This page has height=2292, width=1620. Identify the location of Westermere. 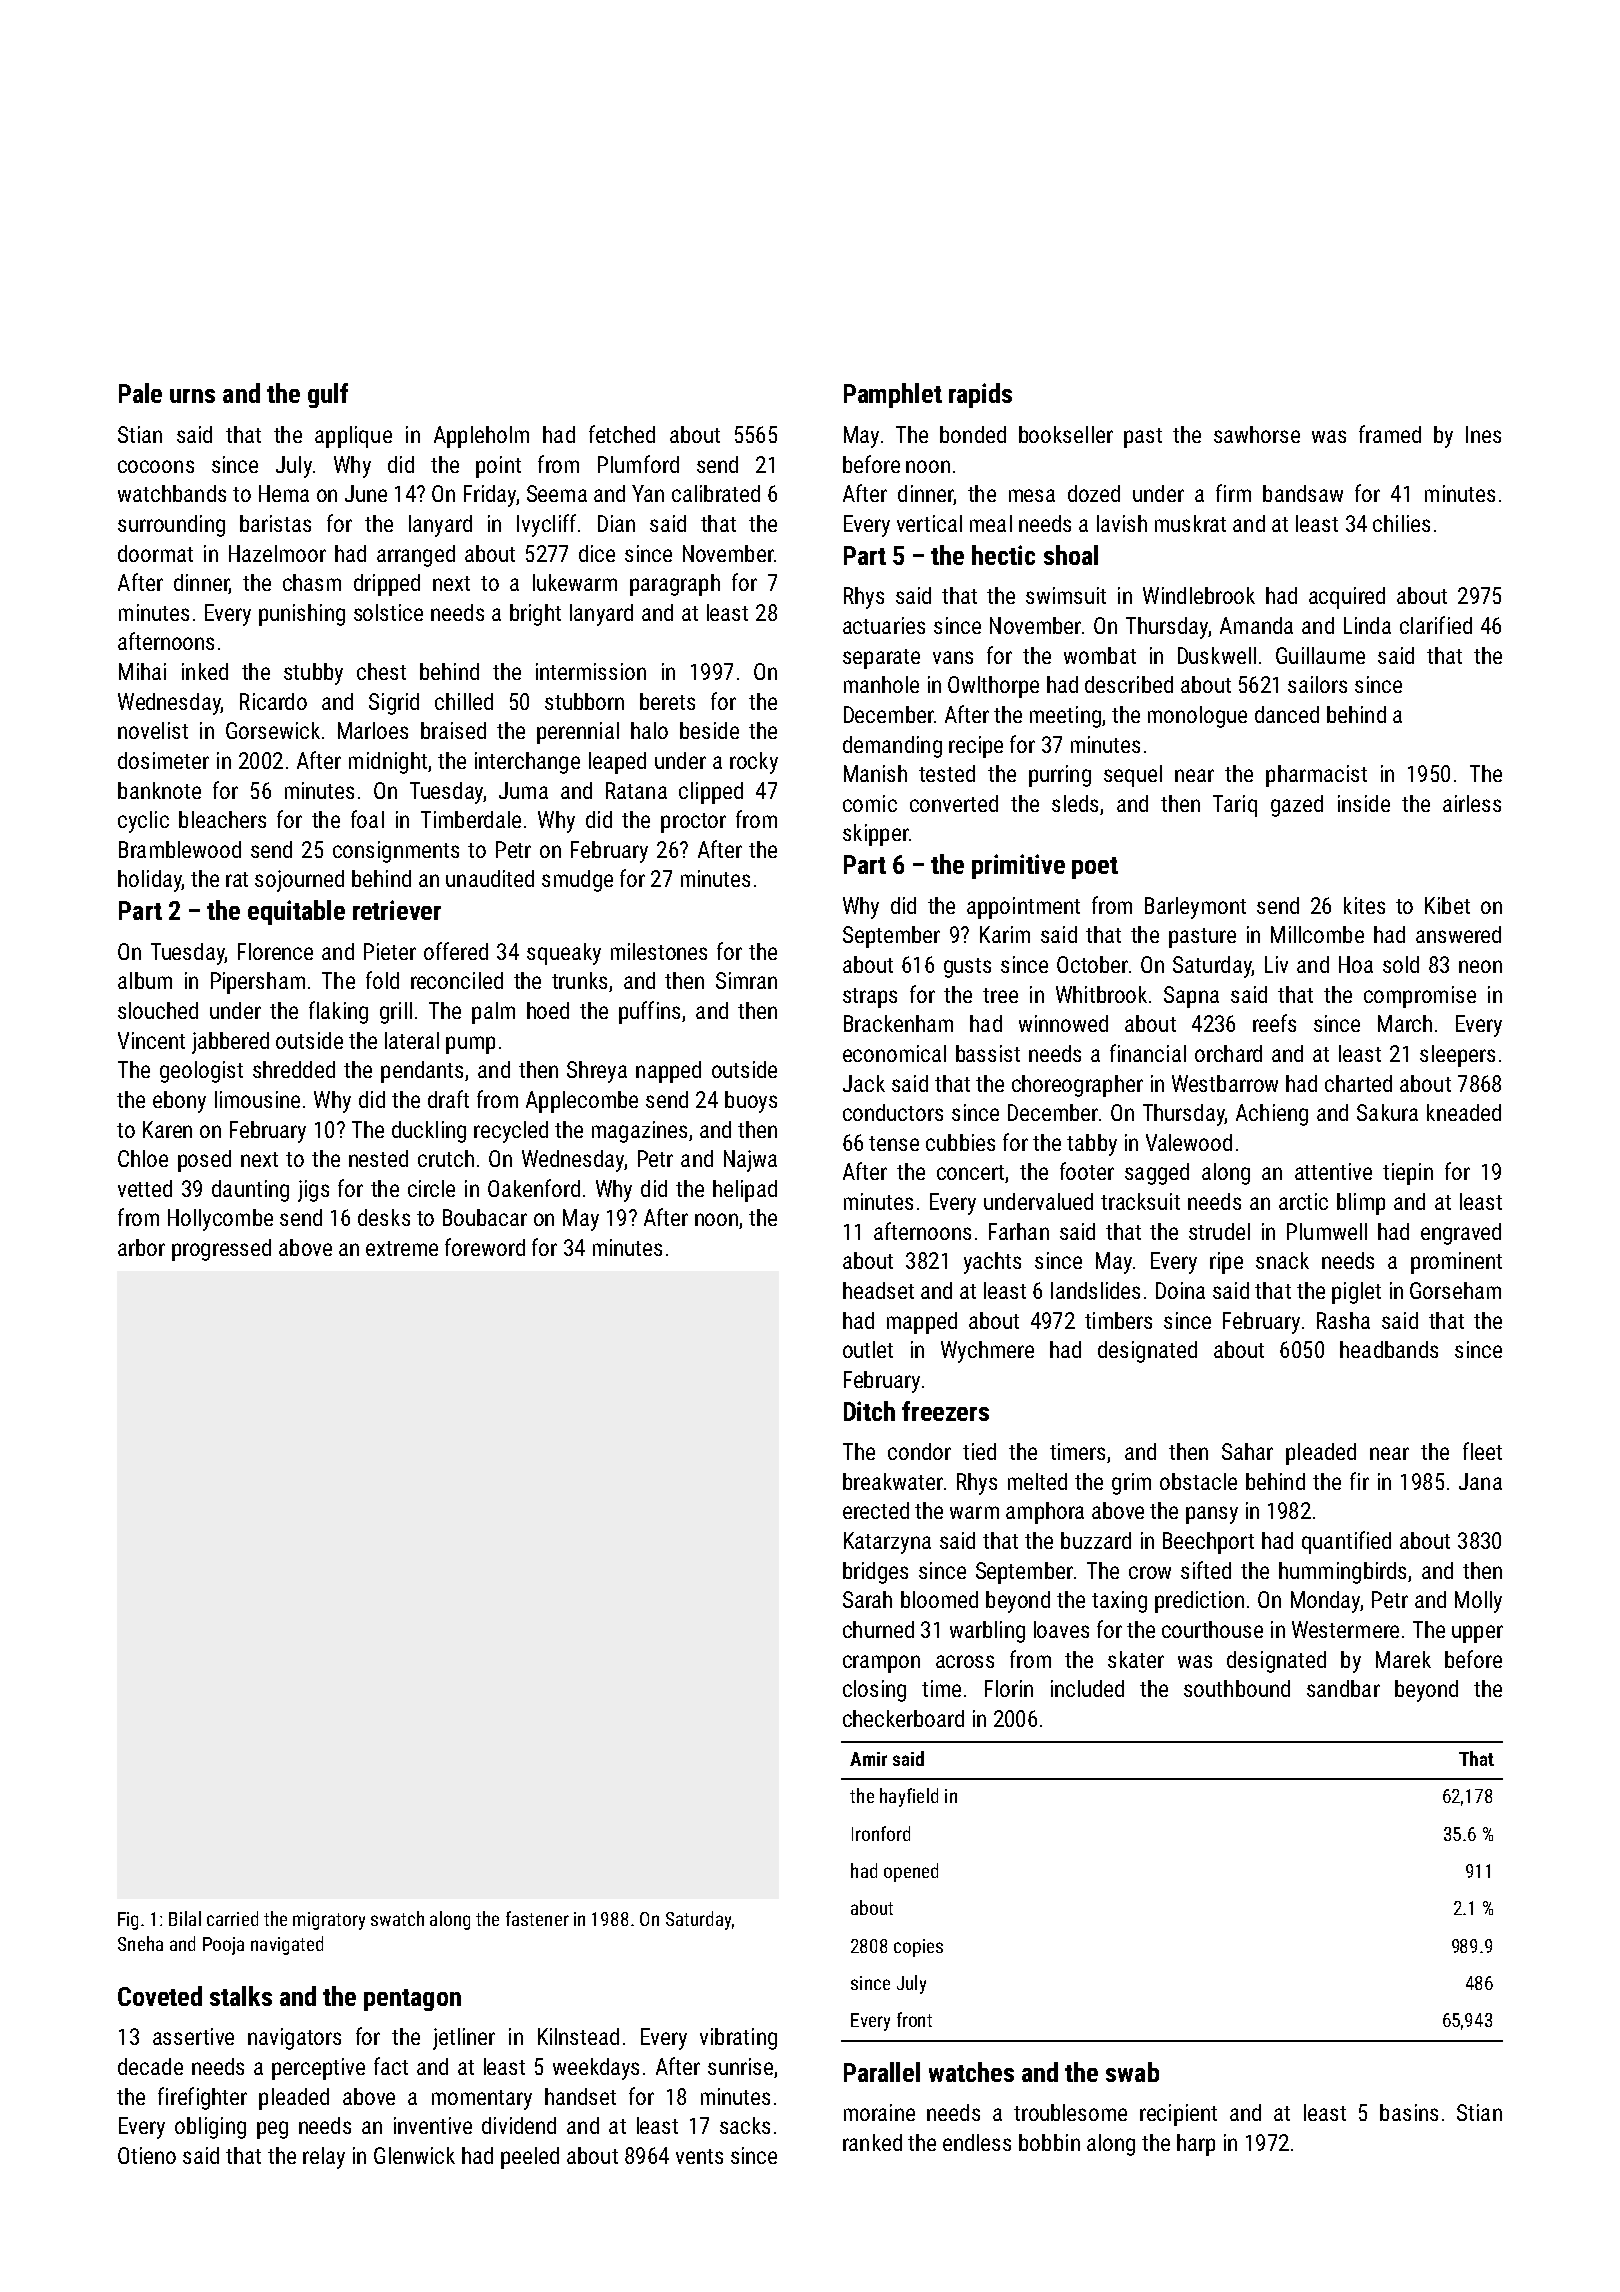
(1345, 1629).
